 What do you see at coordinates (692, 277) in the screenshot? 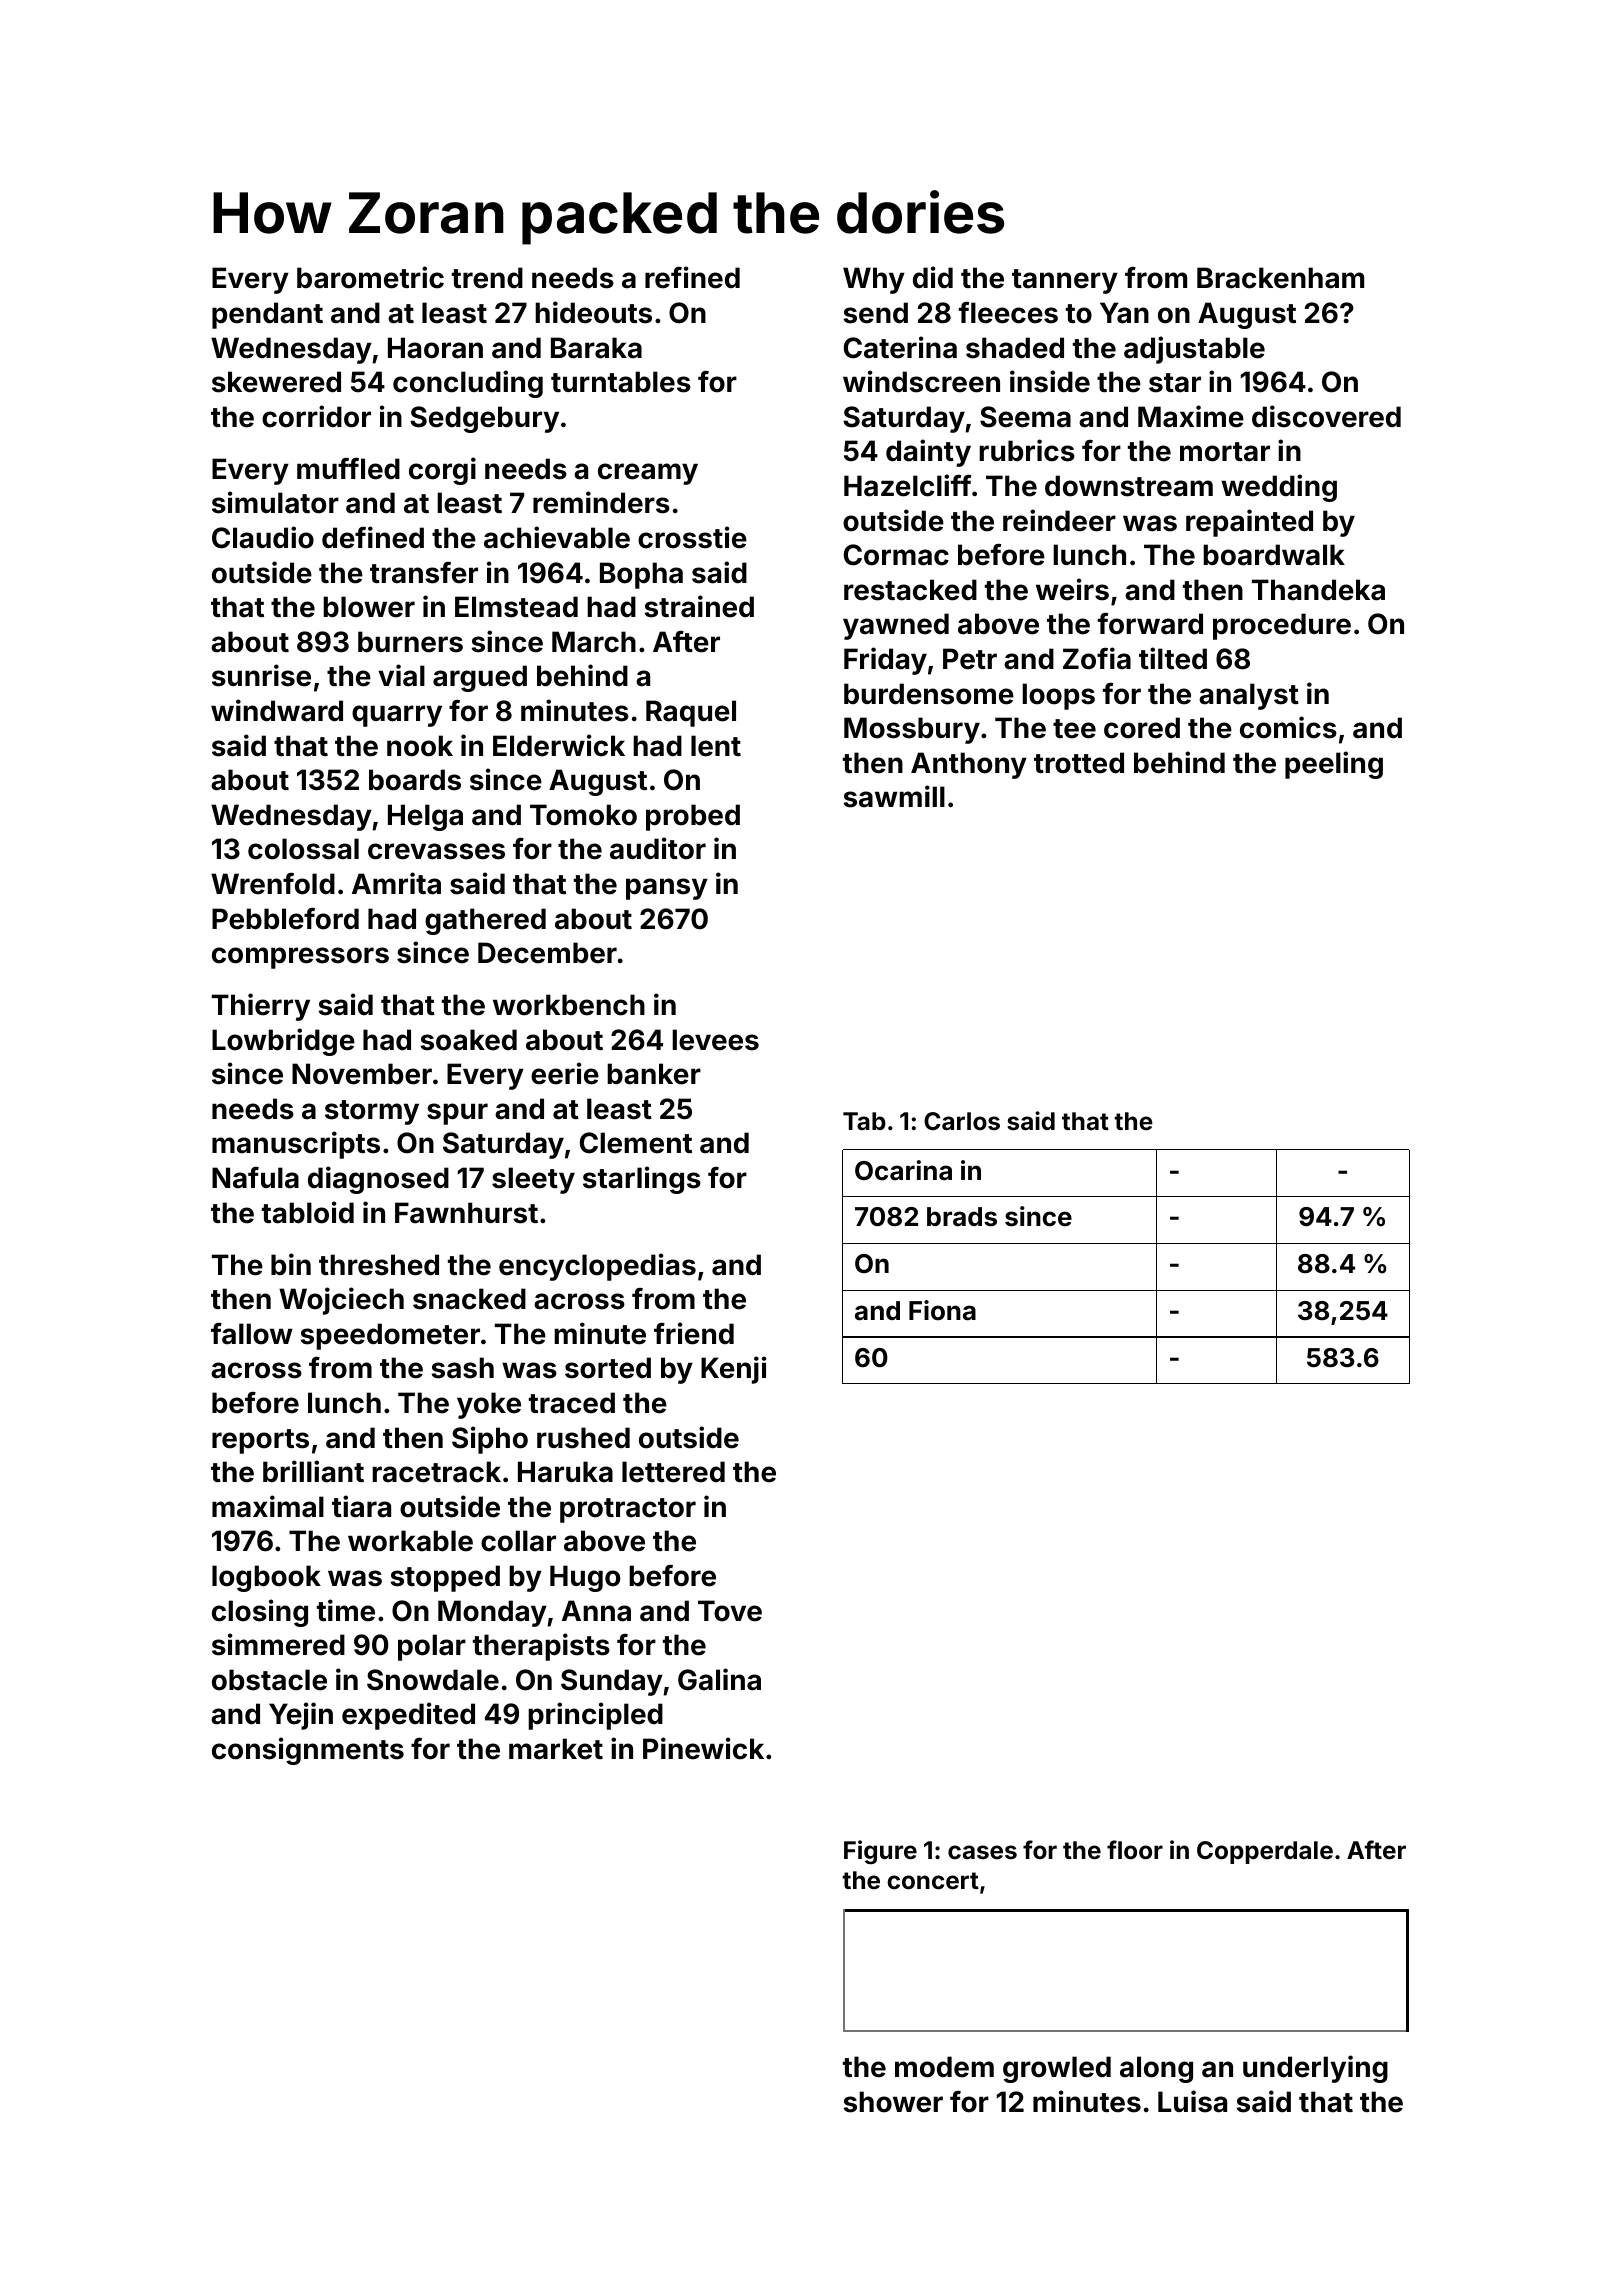
I see `refined` at bounding box center [692, 277].
